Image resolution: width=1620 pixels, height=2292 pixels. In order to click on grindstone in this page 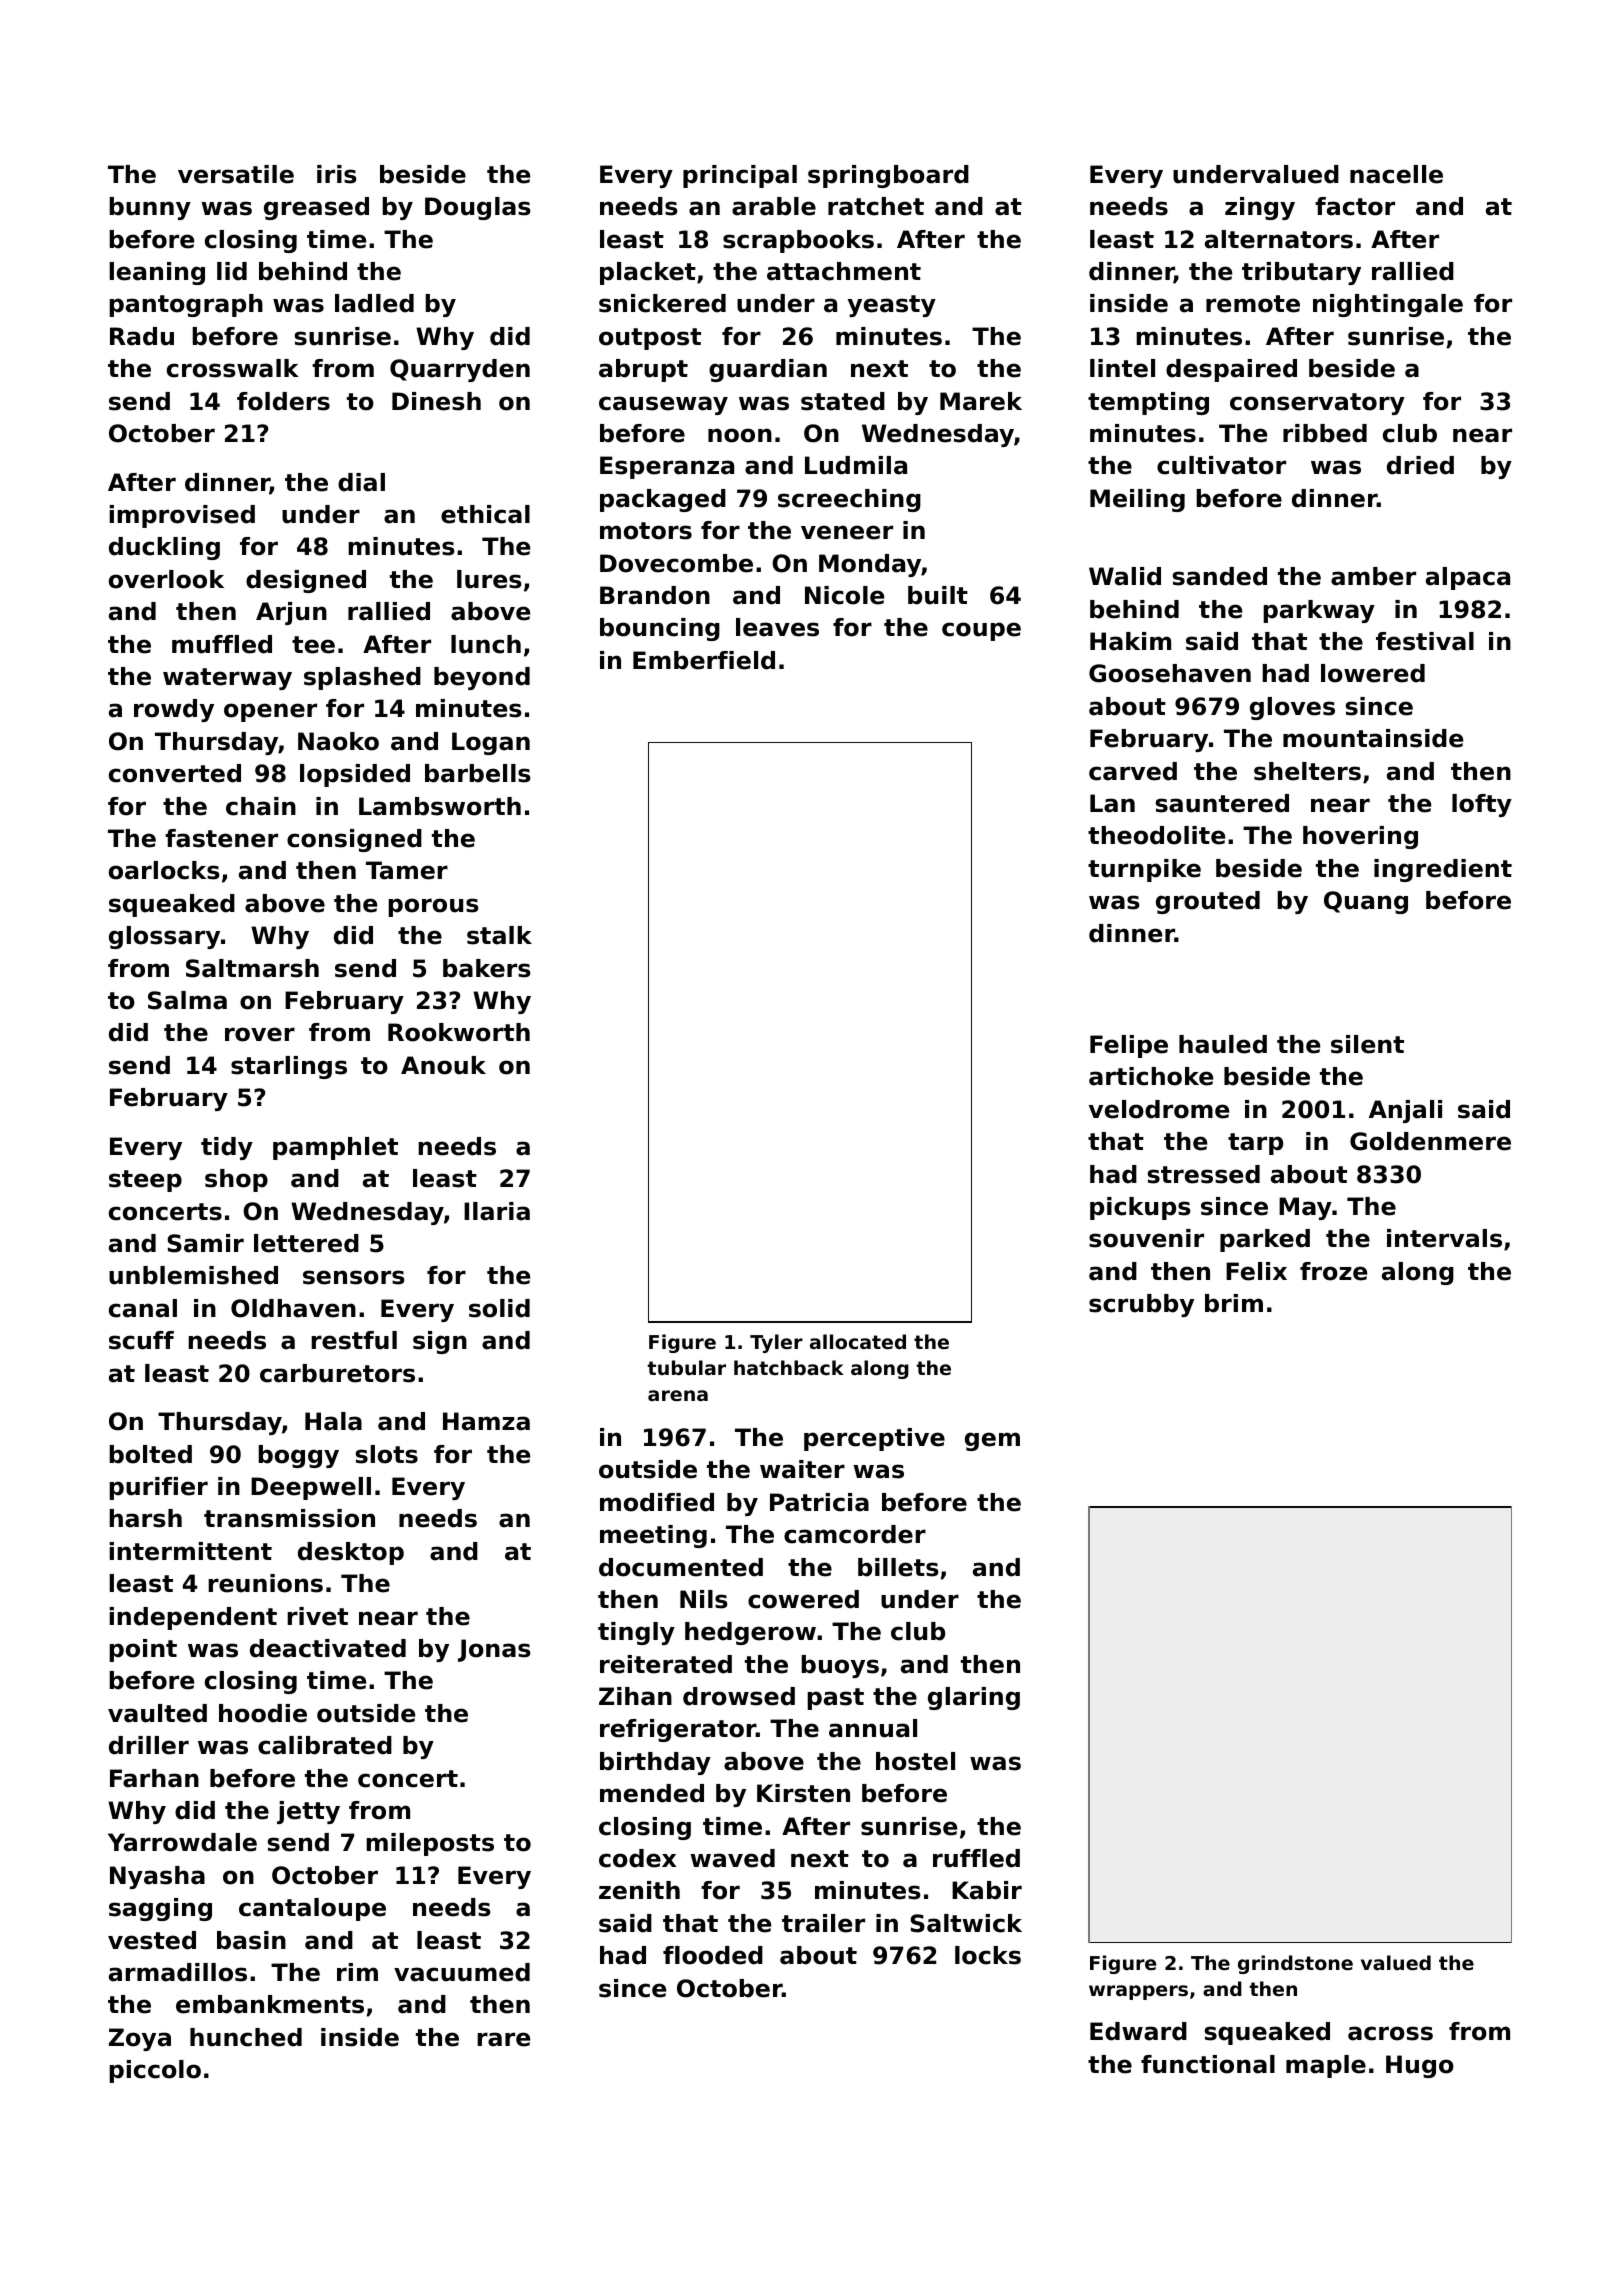, I will do `click(1295, 1964)`.
